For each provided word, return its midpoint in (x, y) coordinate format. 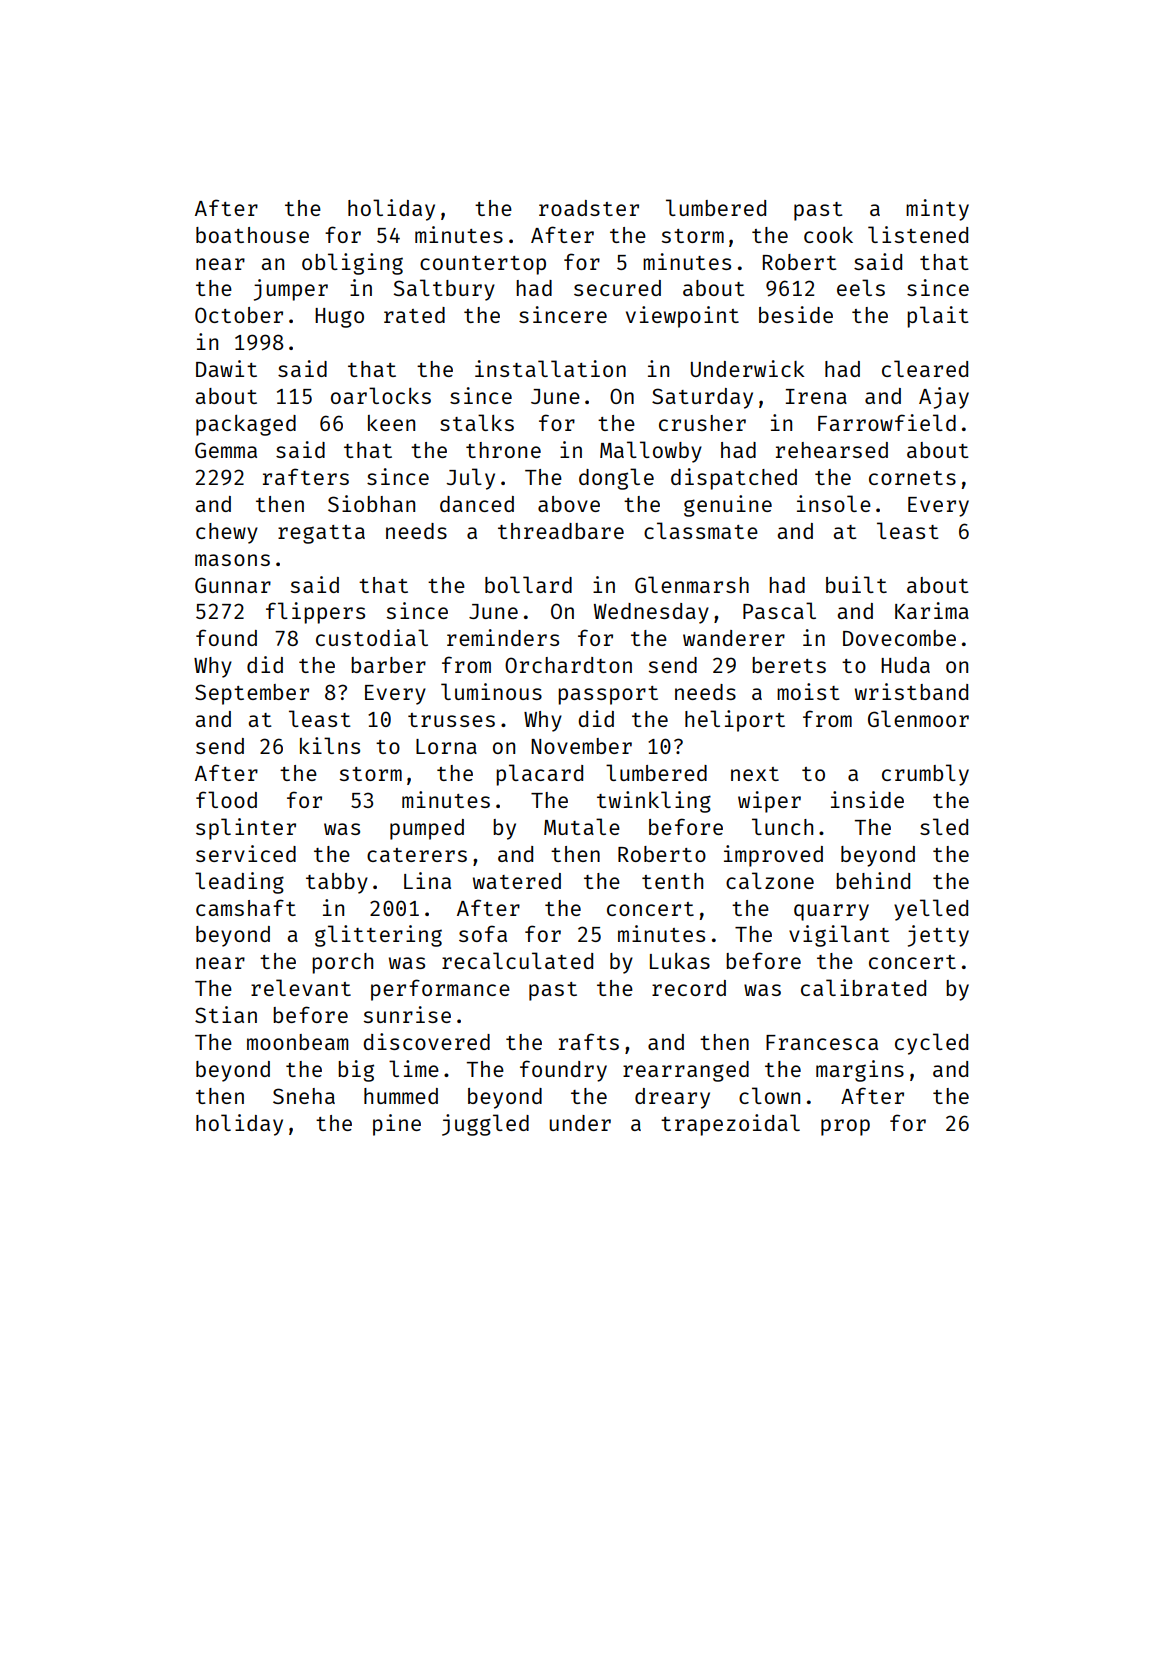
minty (937, 210)
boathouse (252, 235)
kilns (330, 745)
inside (867, 799)
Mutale (582, 826)
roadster (589, 208)
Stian (226, 1014)
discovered (426, 1041)
